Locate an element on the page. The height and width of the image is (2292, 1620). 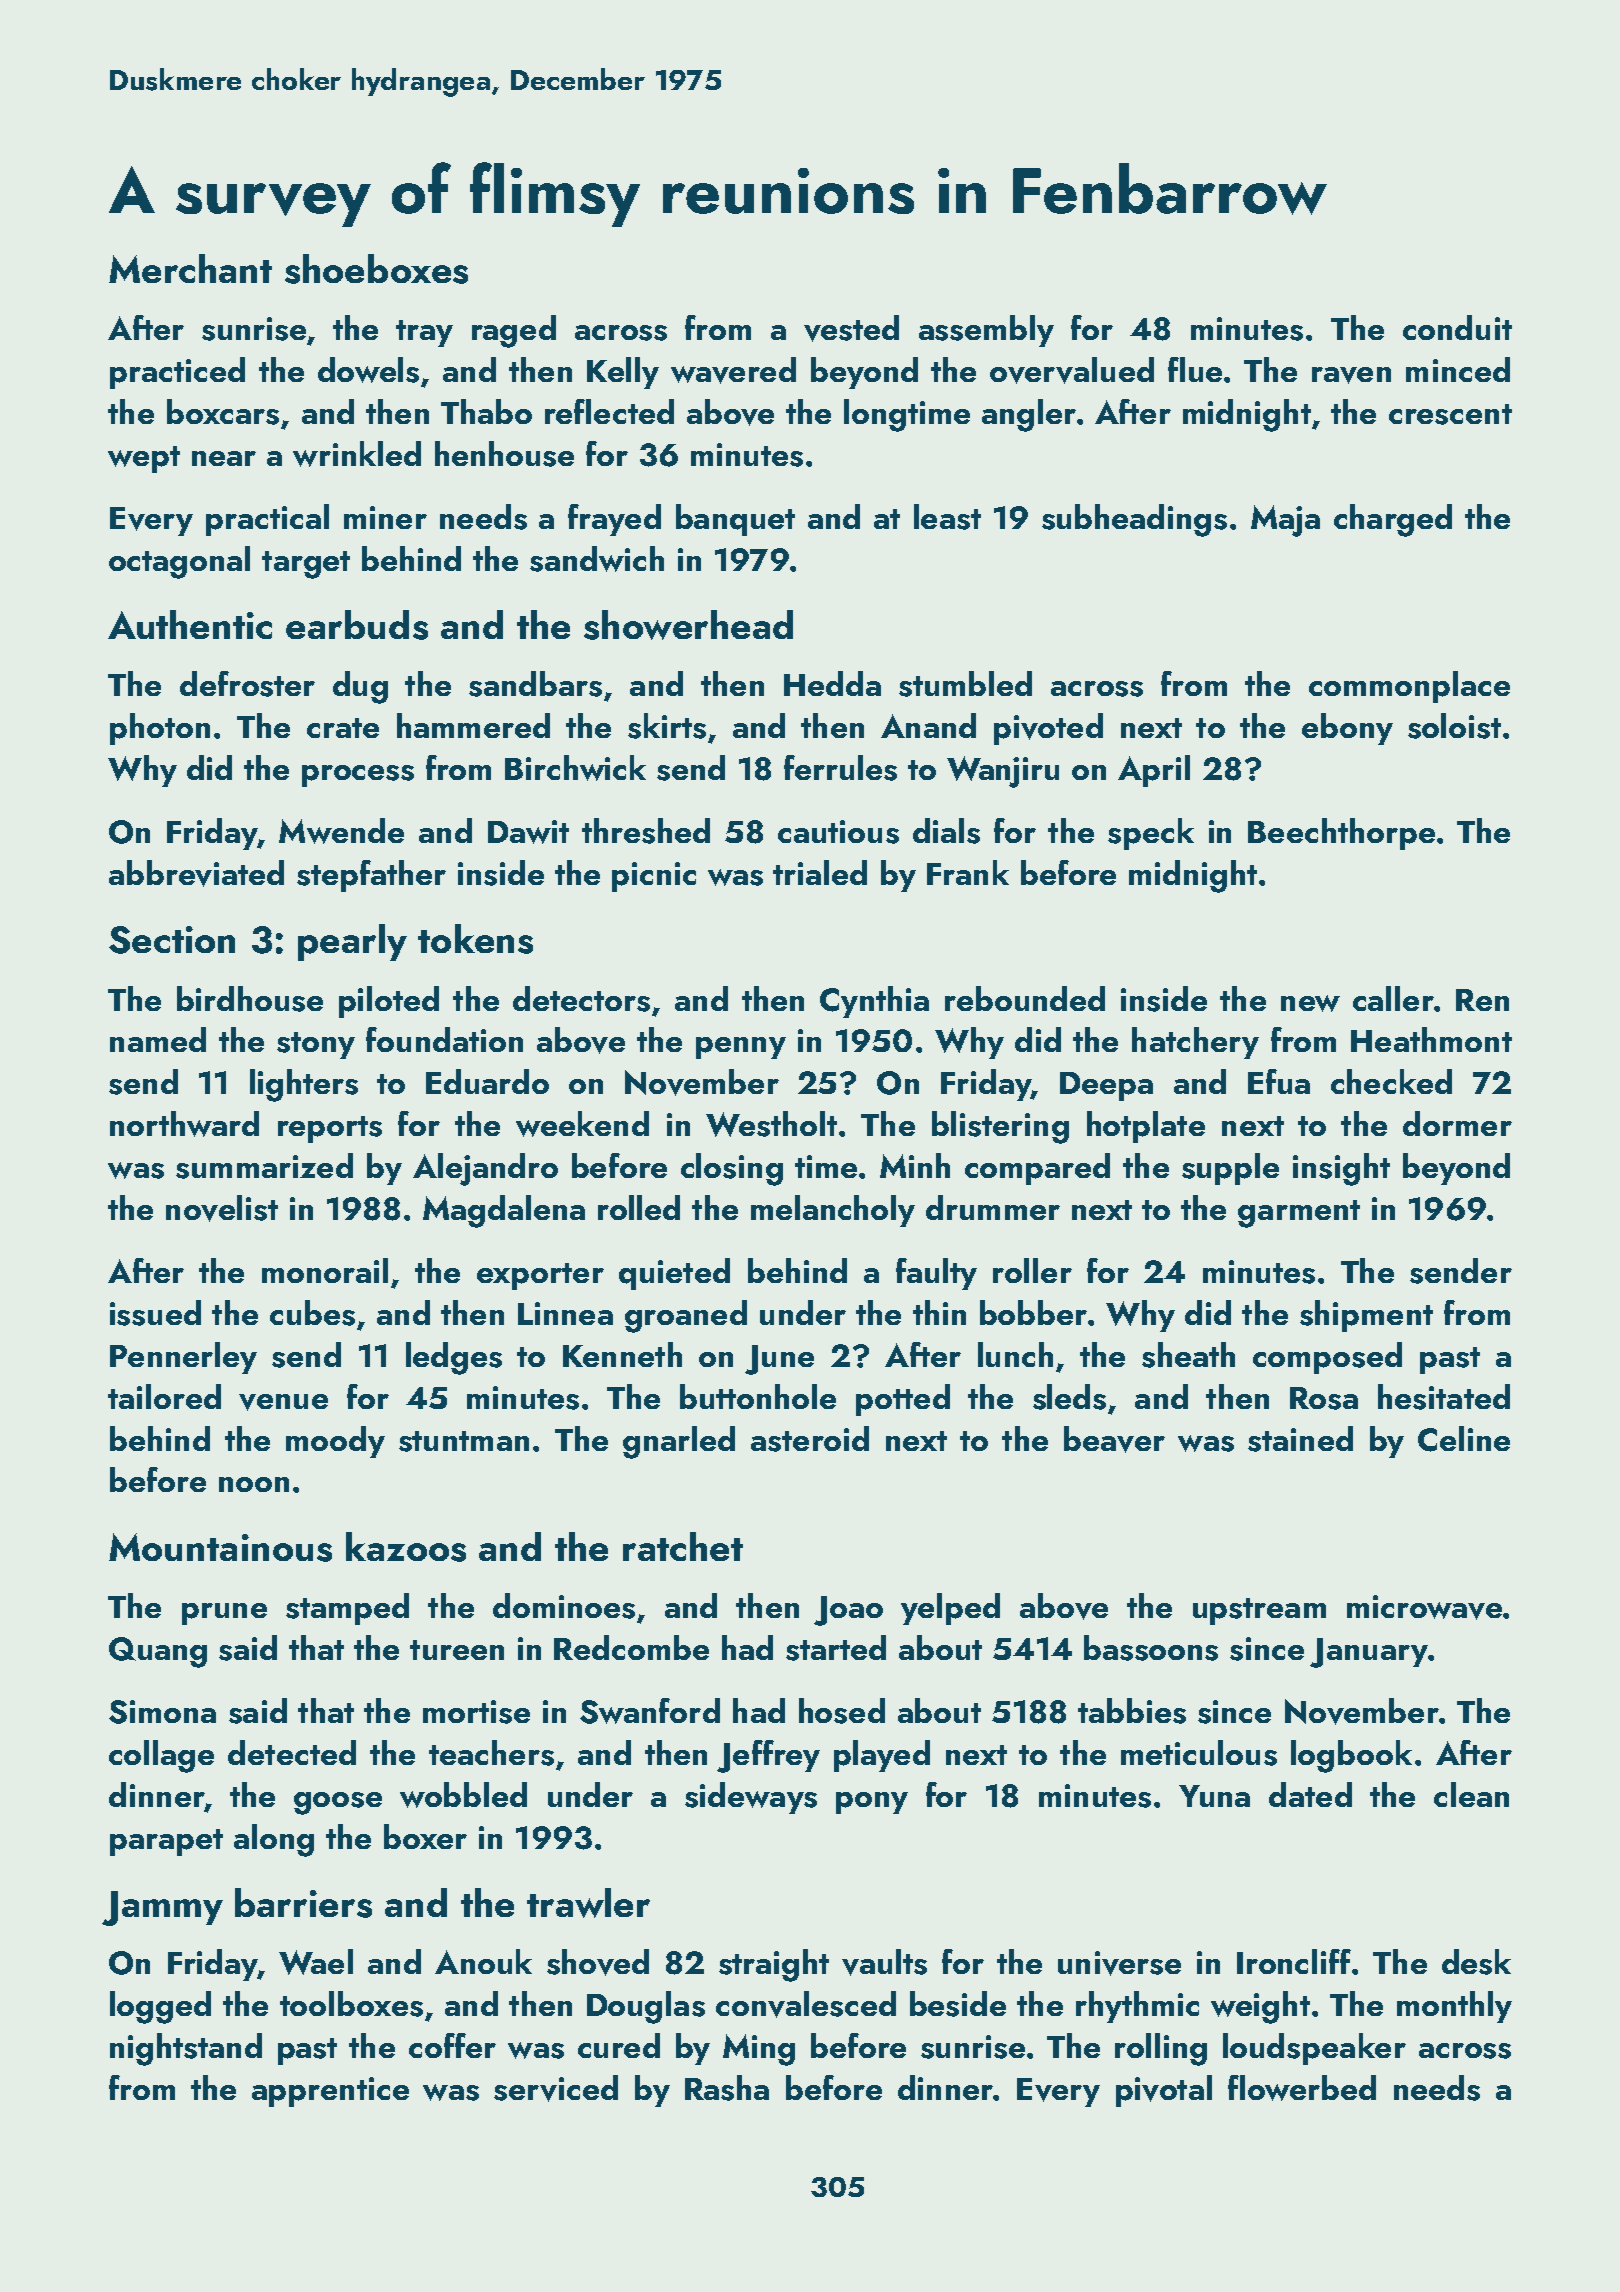
flue is located at coordinates (1195, 369).
